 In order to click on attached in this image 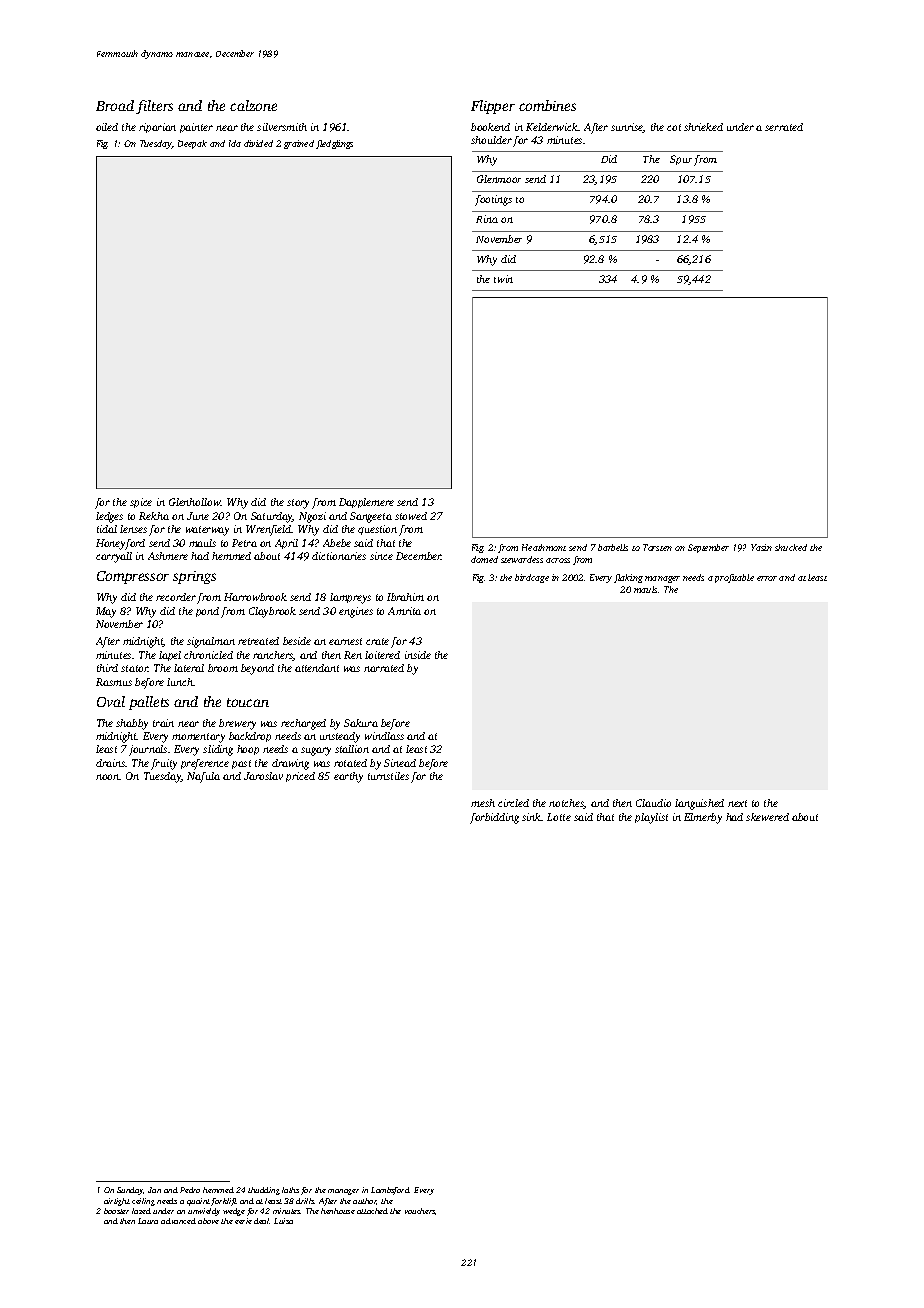, I will do `click(372, 1211)`.
